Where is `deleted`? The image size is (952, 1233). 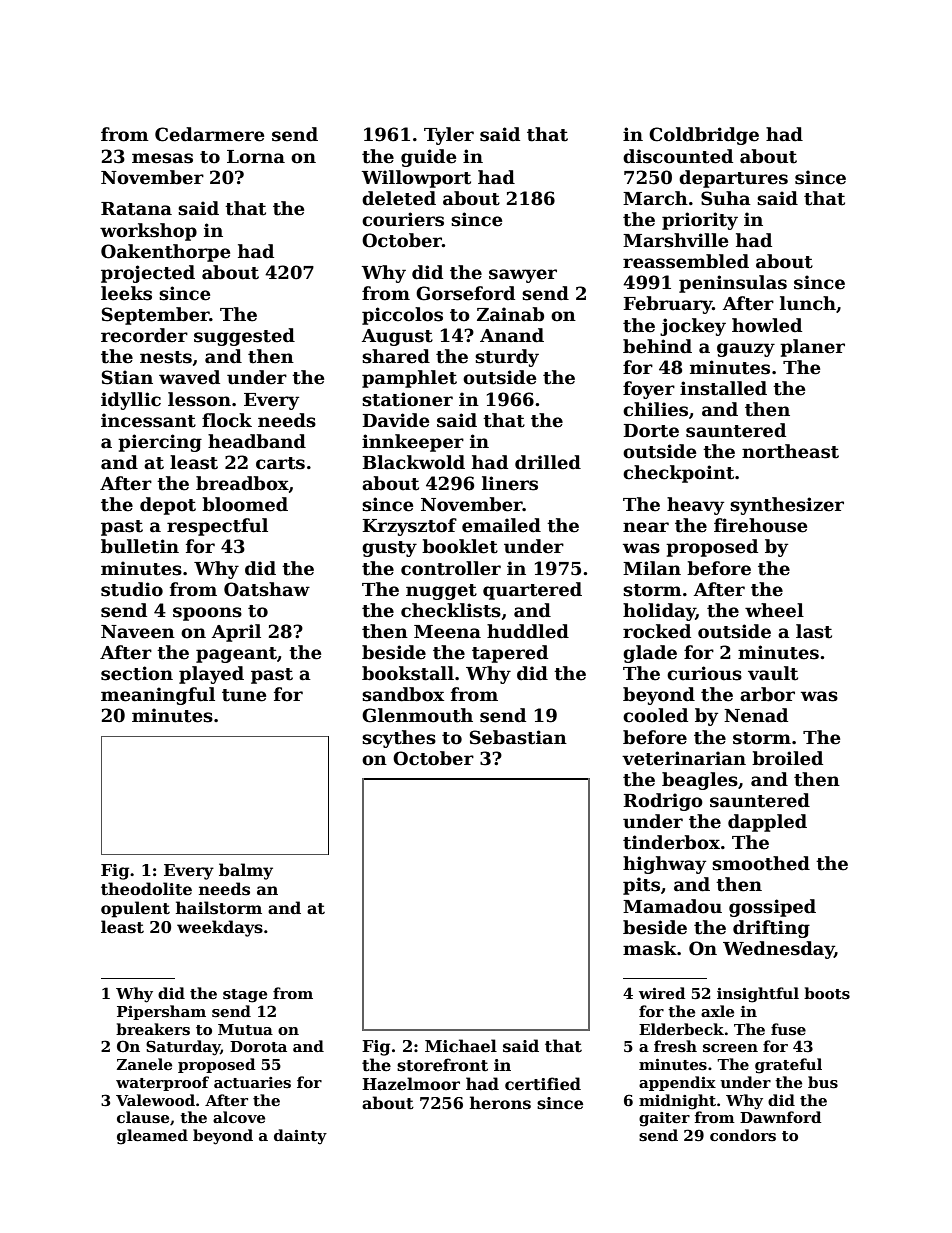 deleted is located at coordinates (399, 198).
